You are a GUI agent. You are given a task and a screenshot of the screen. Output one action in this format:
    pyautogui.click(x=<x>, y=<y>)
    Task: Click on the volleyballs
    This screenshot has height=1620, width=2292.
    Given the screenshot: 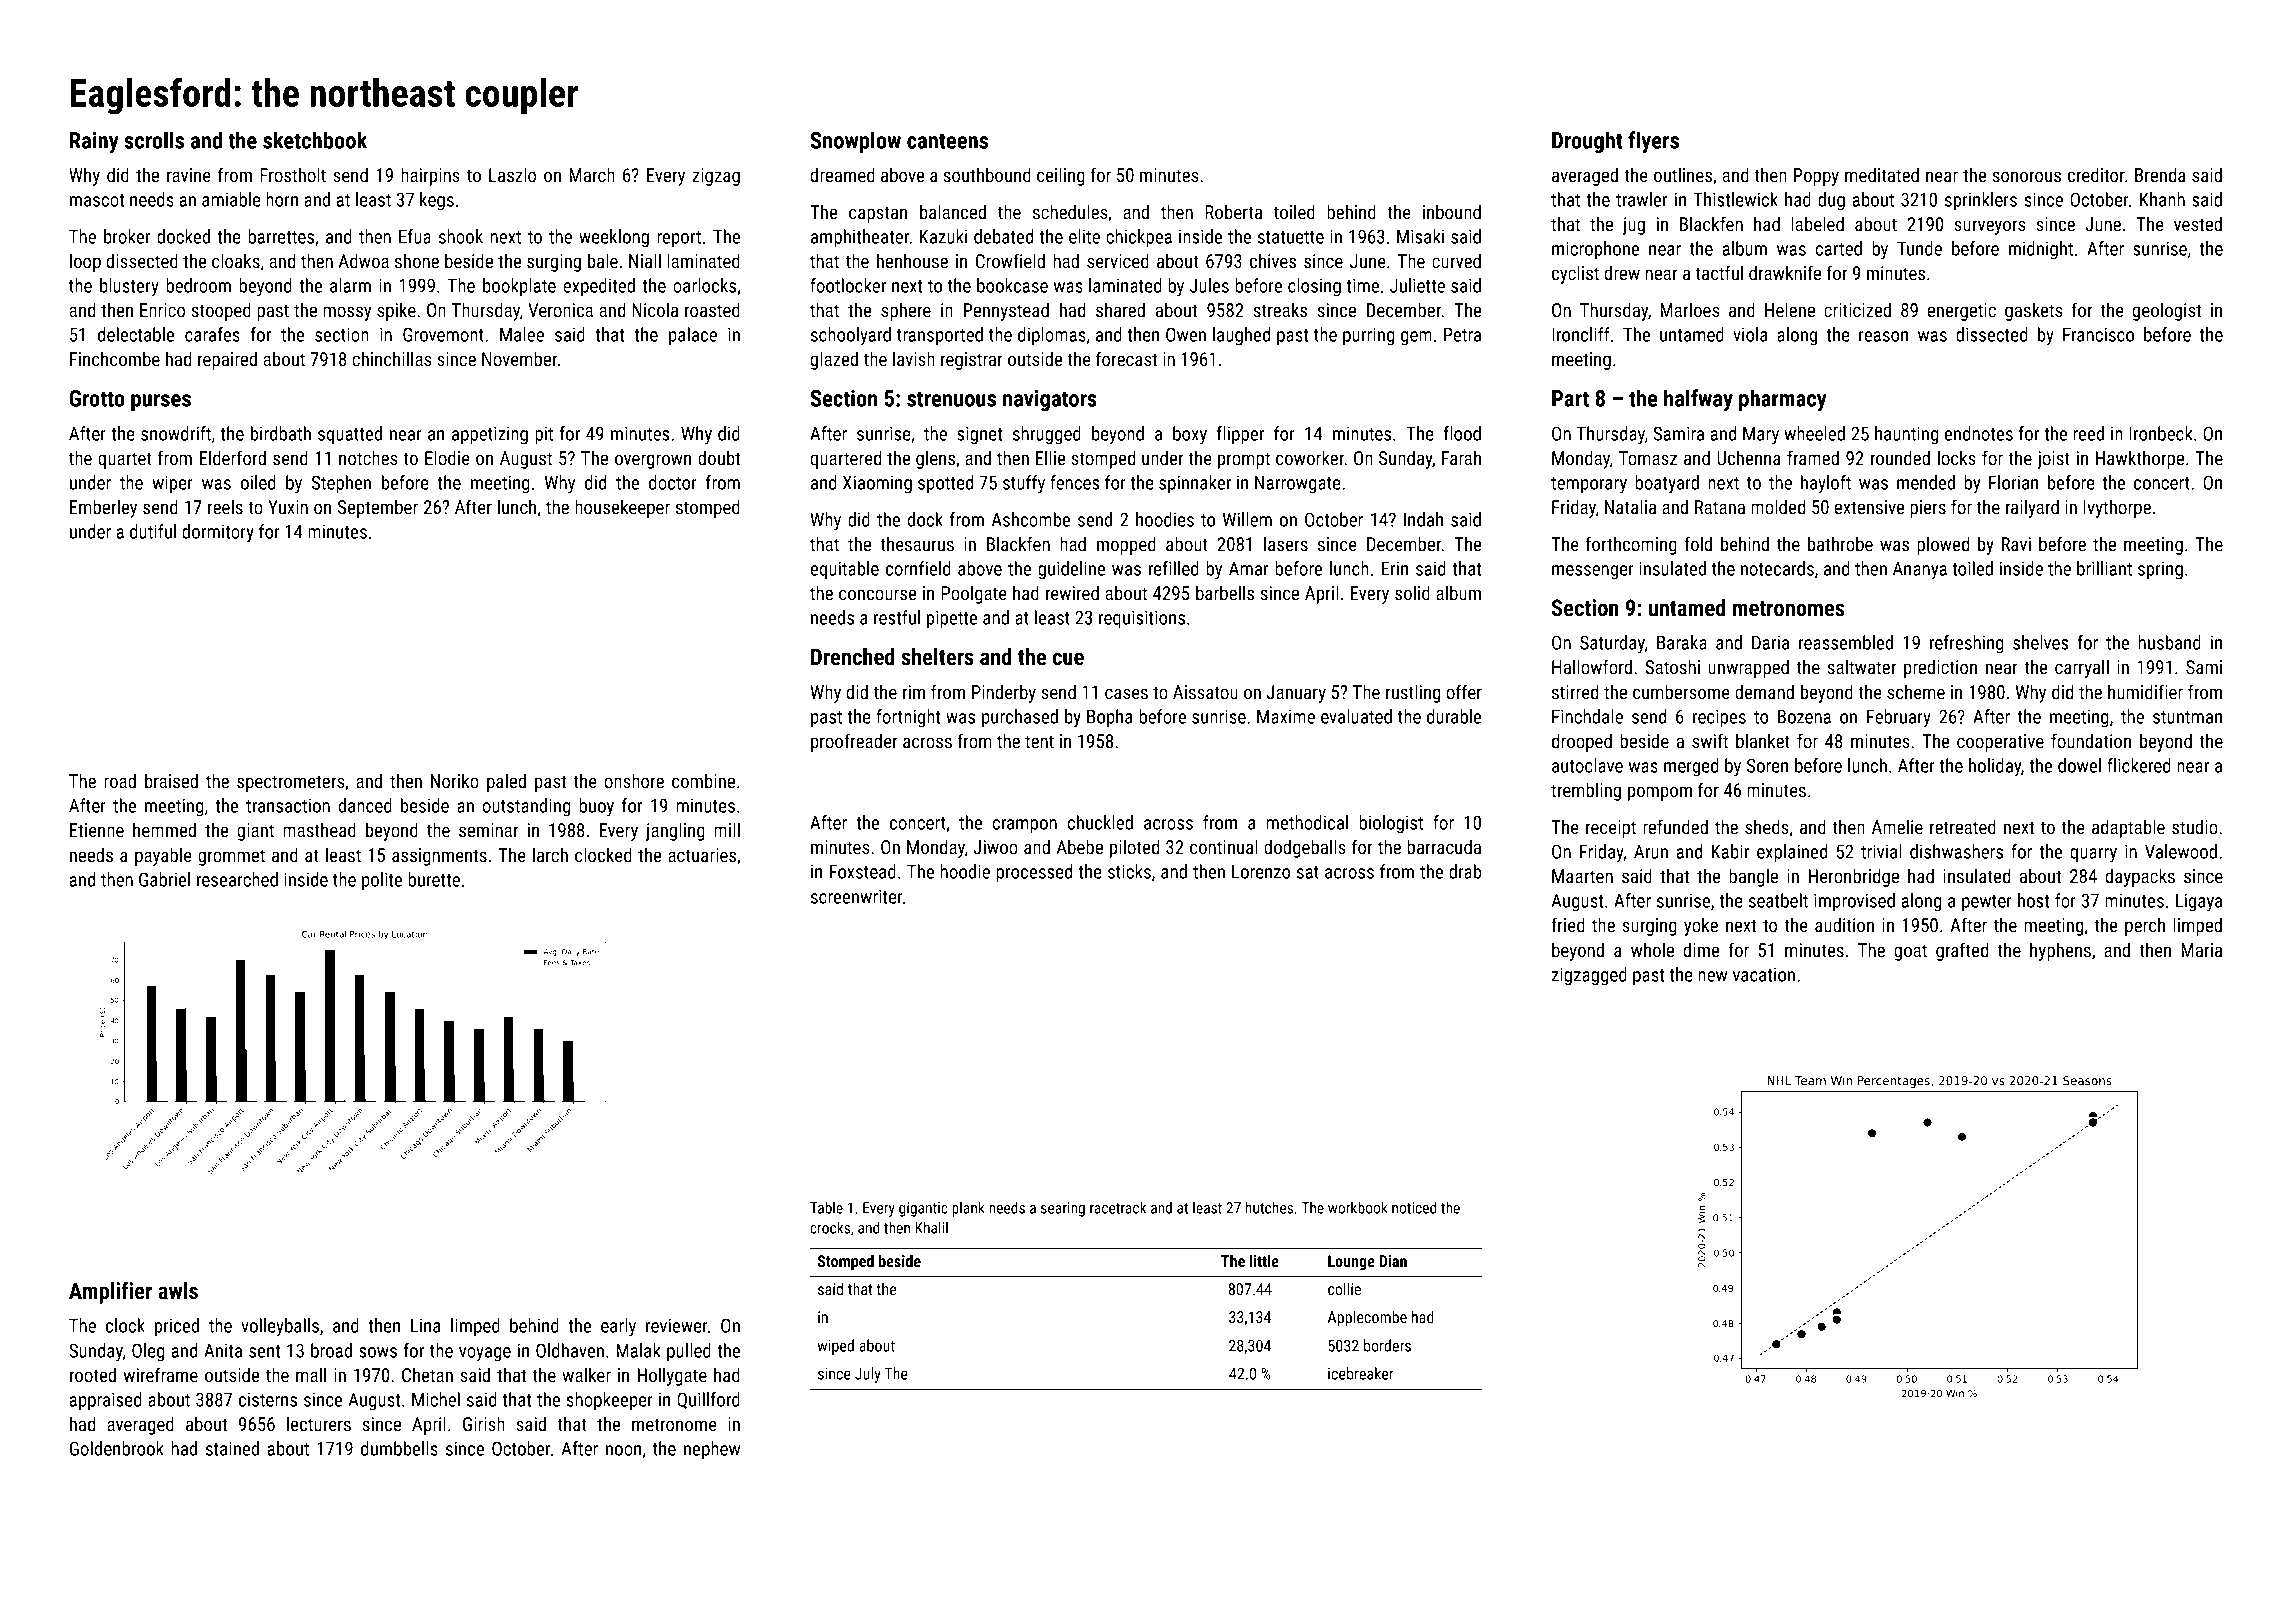 What is the action you would take?
    pyautogui.click(x=280, y=1327)
